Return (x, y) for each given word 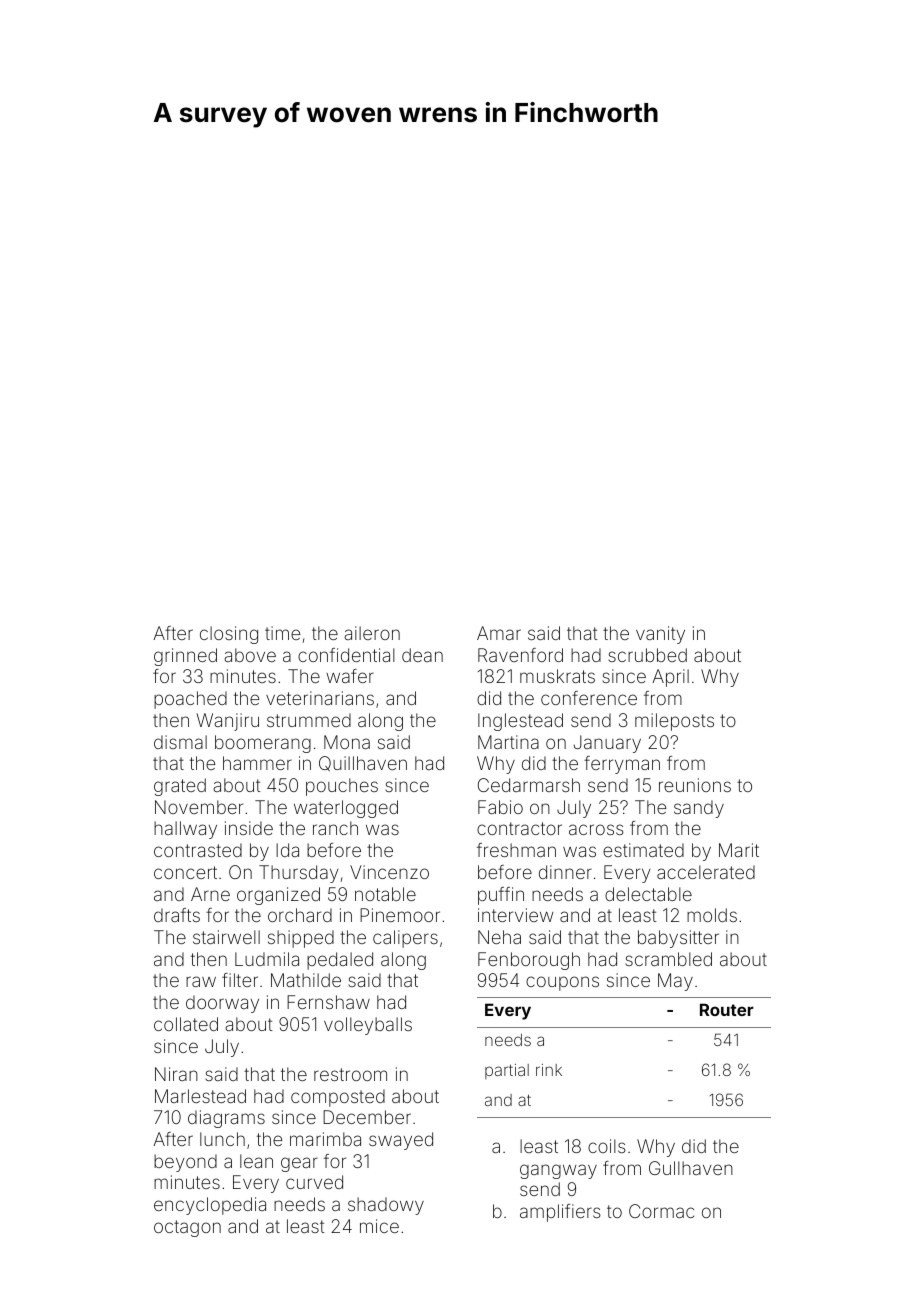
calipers (405, 939)
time (282, 633)
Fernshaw (328, 1002)
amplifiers (560, 1213)
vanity (660, 635)
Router (727, 1009)
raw (201, 981)
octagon (187, 1228)
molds (712, 915)
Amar (499, 633)
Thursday (299, 874)
